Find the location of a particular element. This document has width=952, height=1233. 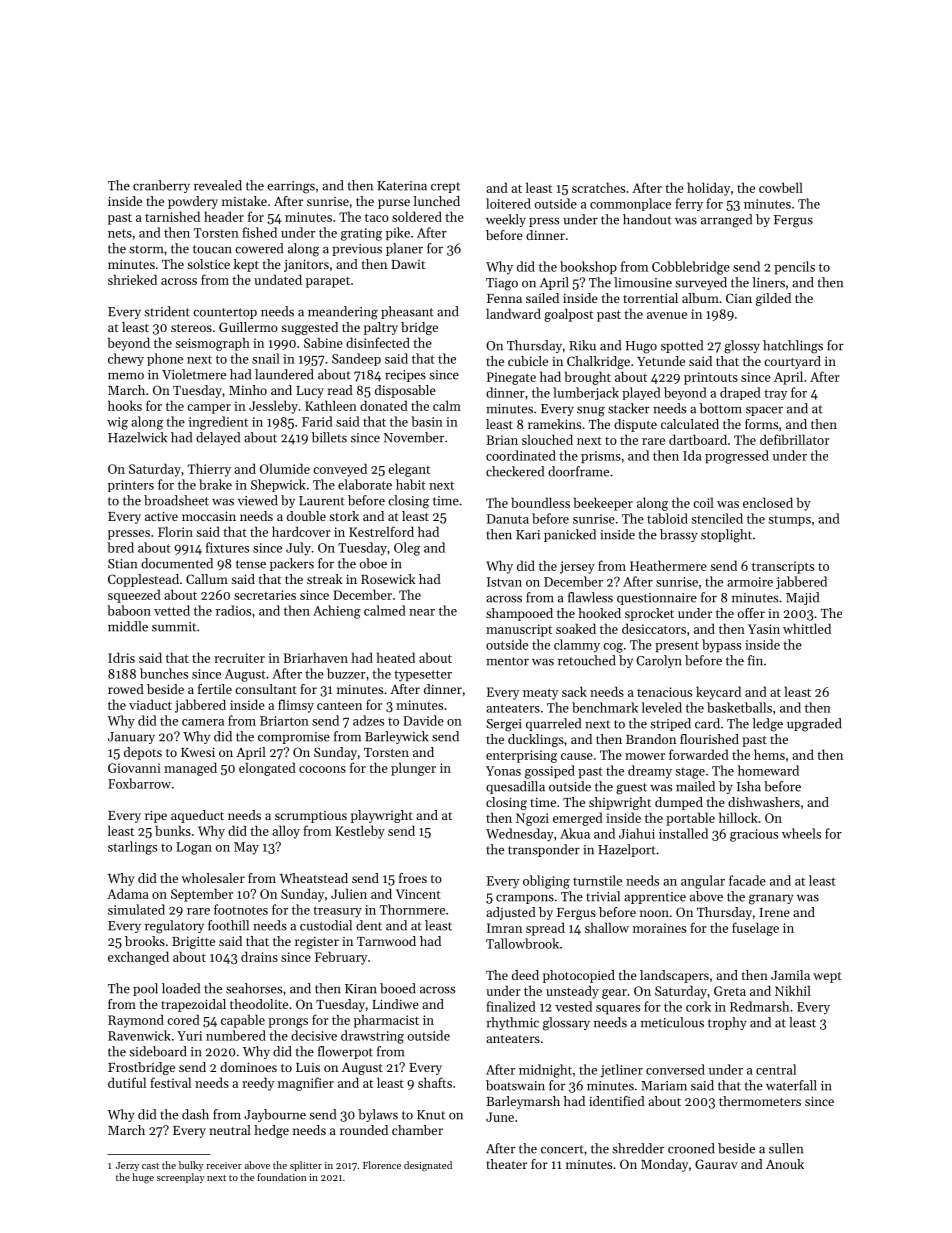

Carolyn is located at coordinates (659, 661).
